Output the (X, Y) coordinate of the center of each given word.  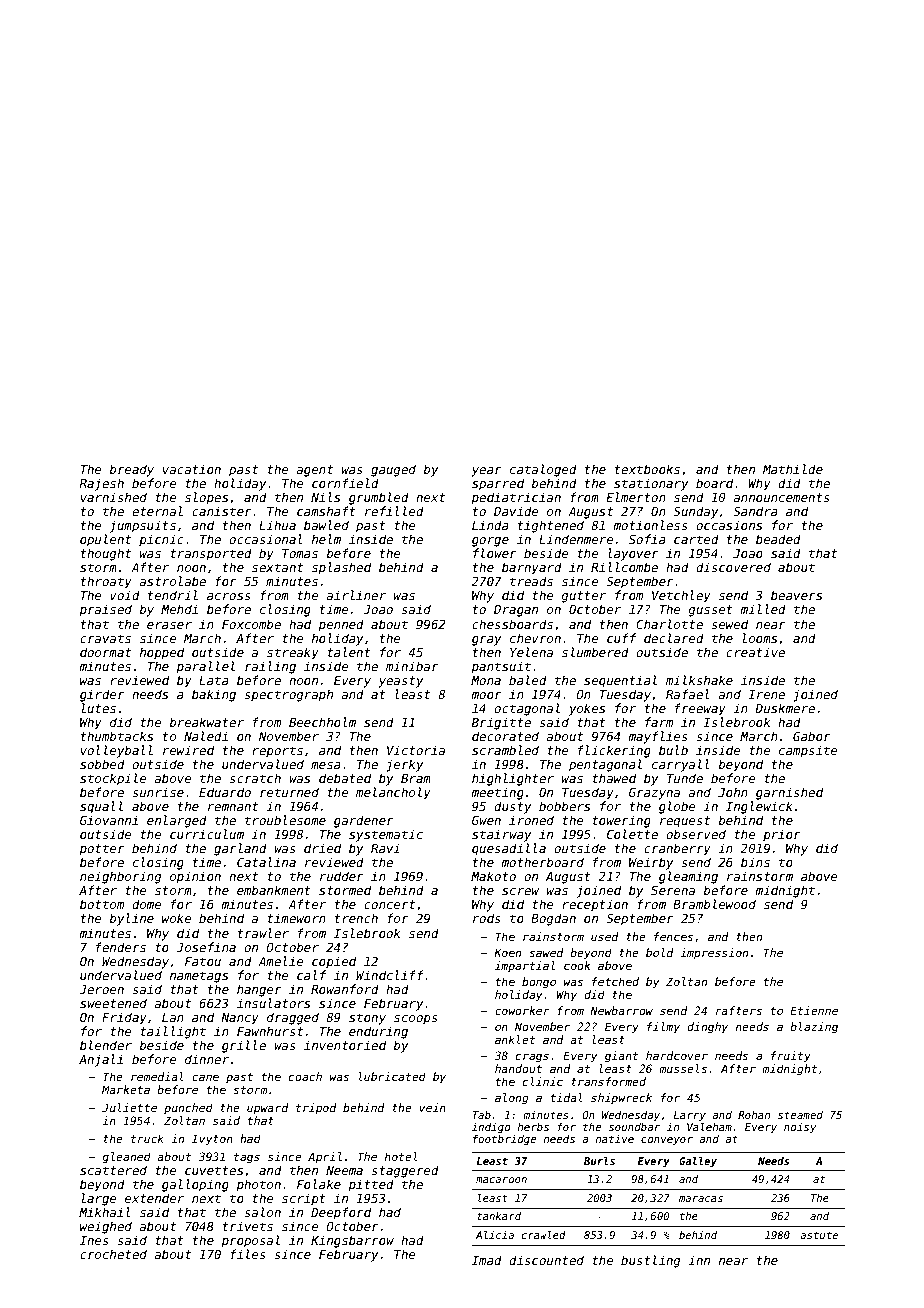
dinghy (707, 1028)
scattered (113, 1170)
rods (487, 918)
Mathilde (793, 469)
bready (131, 470)
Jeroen (101, 989)
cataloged (543, 470)
